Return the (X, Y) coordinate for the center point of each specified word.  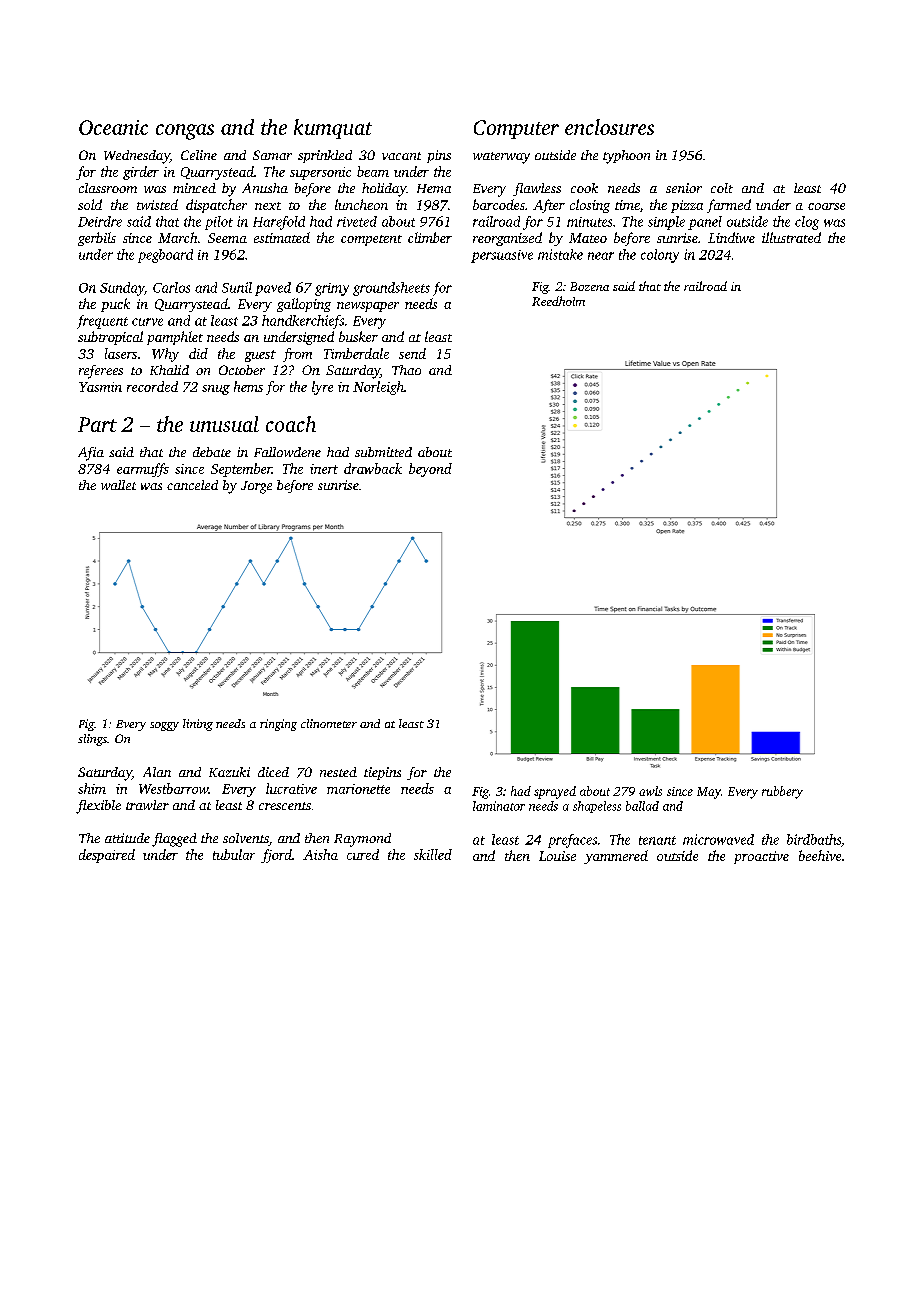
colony (660, 256)
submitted (383, 452)
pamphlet (175, 338)
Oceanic (113, 127)
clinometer (329, 723)
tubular (234, 854)
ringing (278, 725)
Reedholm (558, 301)
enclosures (609, 127)
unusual (224, 424)
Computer (516, 129)
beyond (430, 470)
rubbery (782, 792)
